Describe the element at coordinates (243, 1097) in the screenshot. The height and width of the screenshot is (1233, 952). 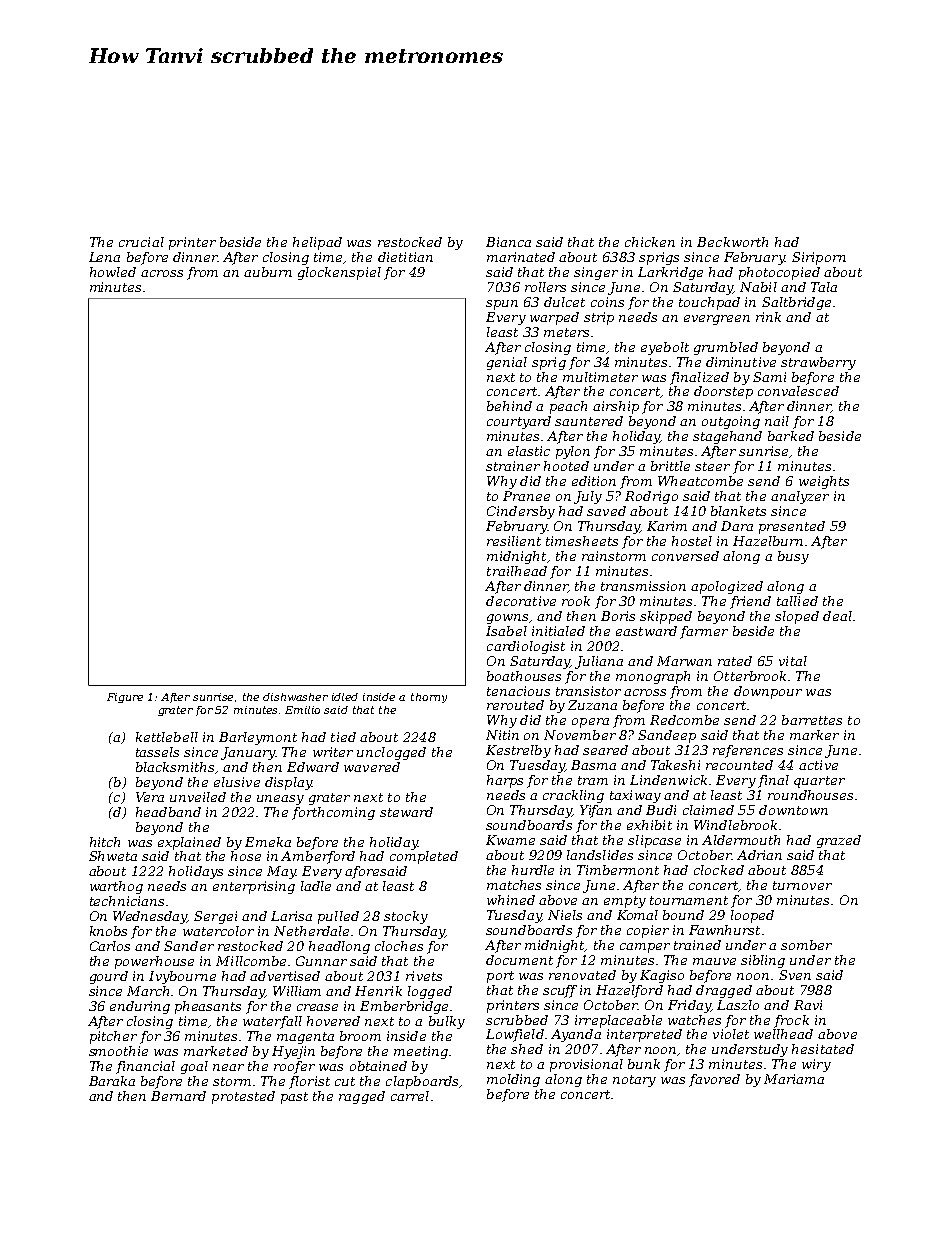
I see `protested` at that location.
